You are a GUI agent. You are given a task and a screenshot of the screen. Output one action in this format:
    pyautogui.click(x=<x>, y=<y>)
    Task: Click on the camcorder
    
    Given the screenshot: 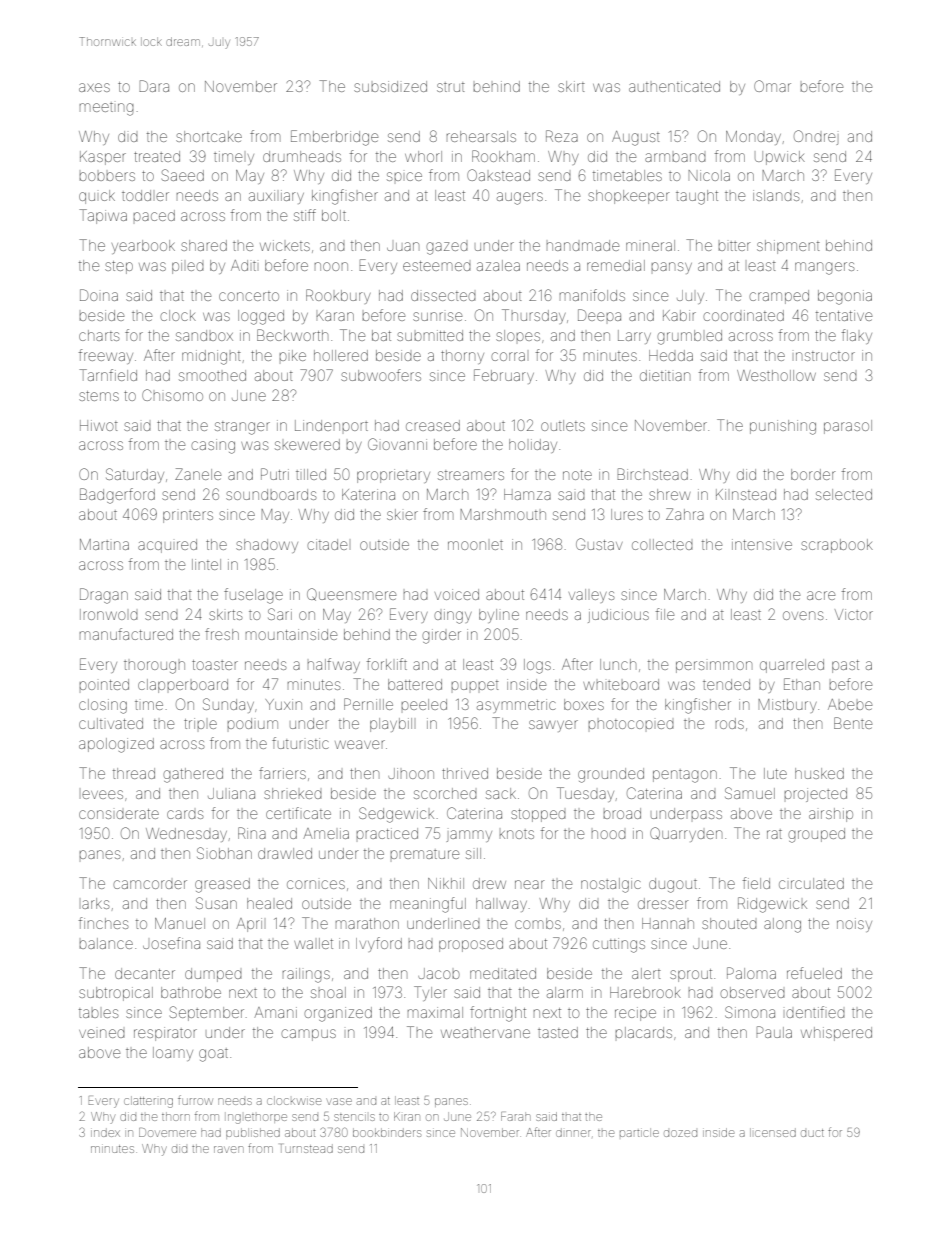 What is the action you would take?
    pyautogui.click(x=150, y=884)
